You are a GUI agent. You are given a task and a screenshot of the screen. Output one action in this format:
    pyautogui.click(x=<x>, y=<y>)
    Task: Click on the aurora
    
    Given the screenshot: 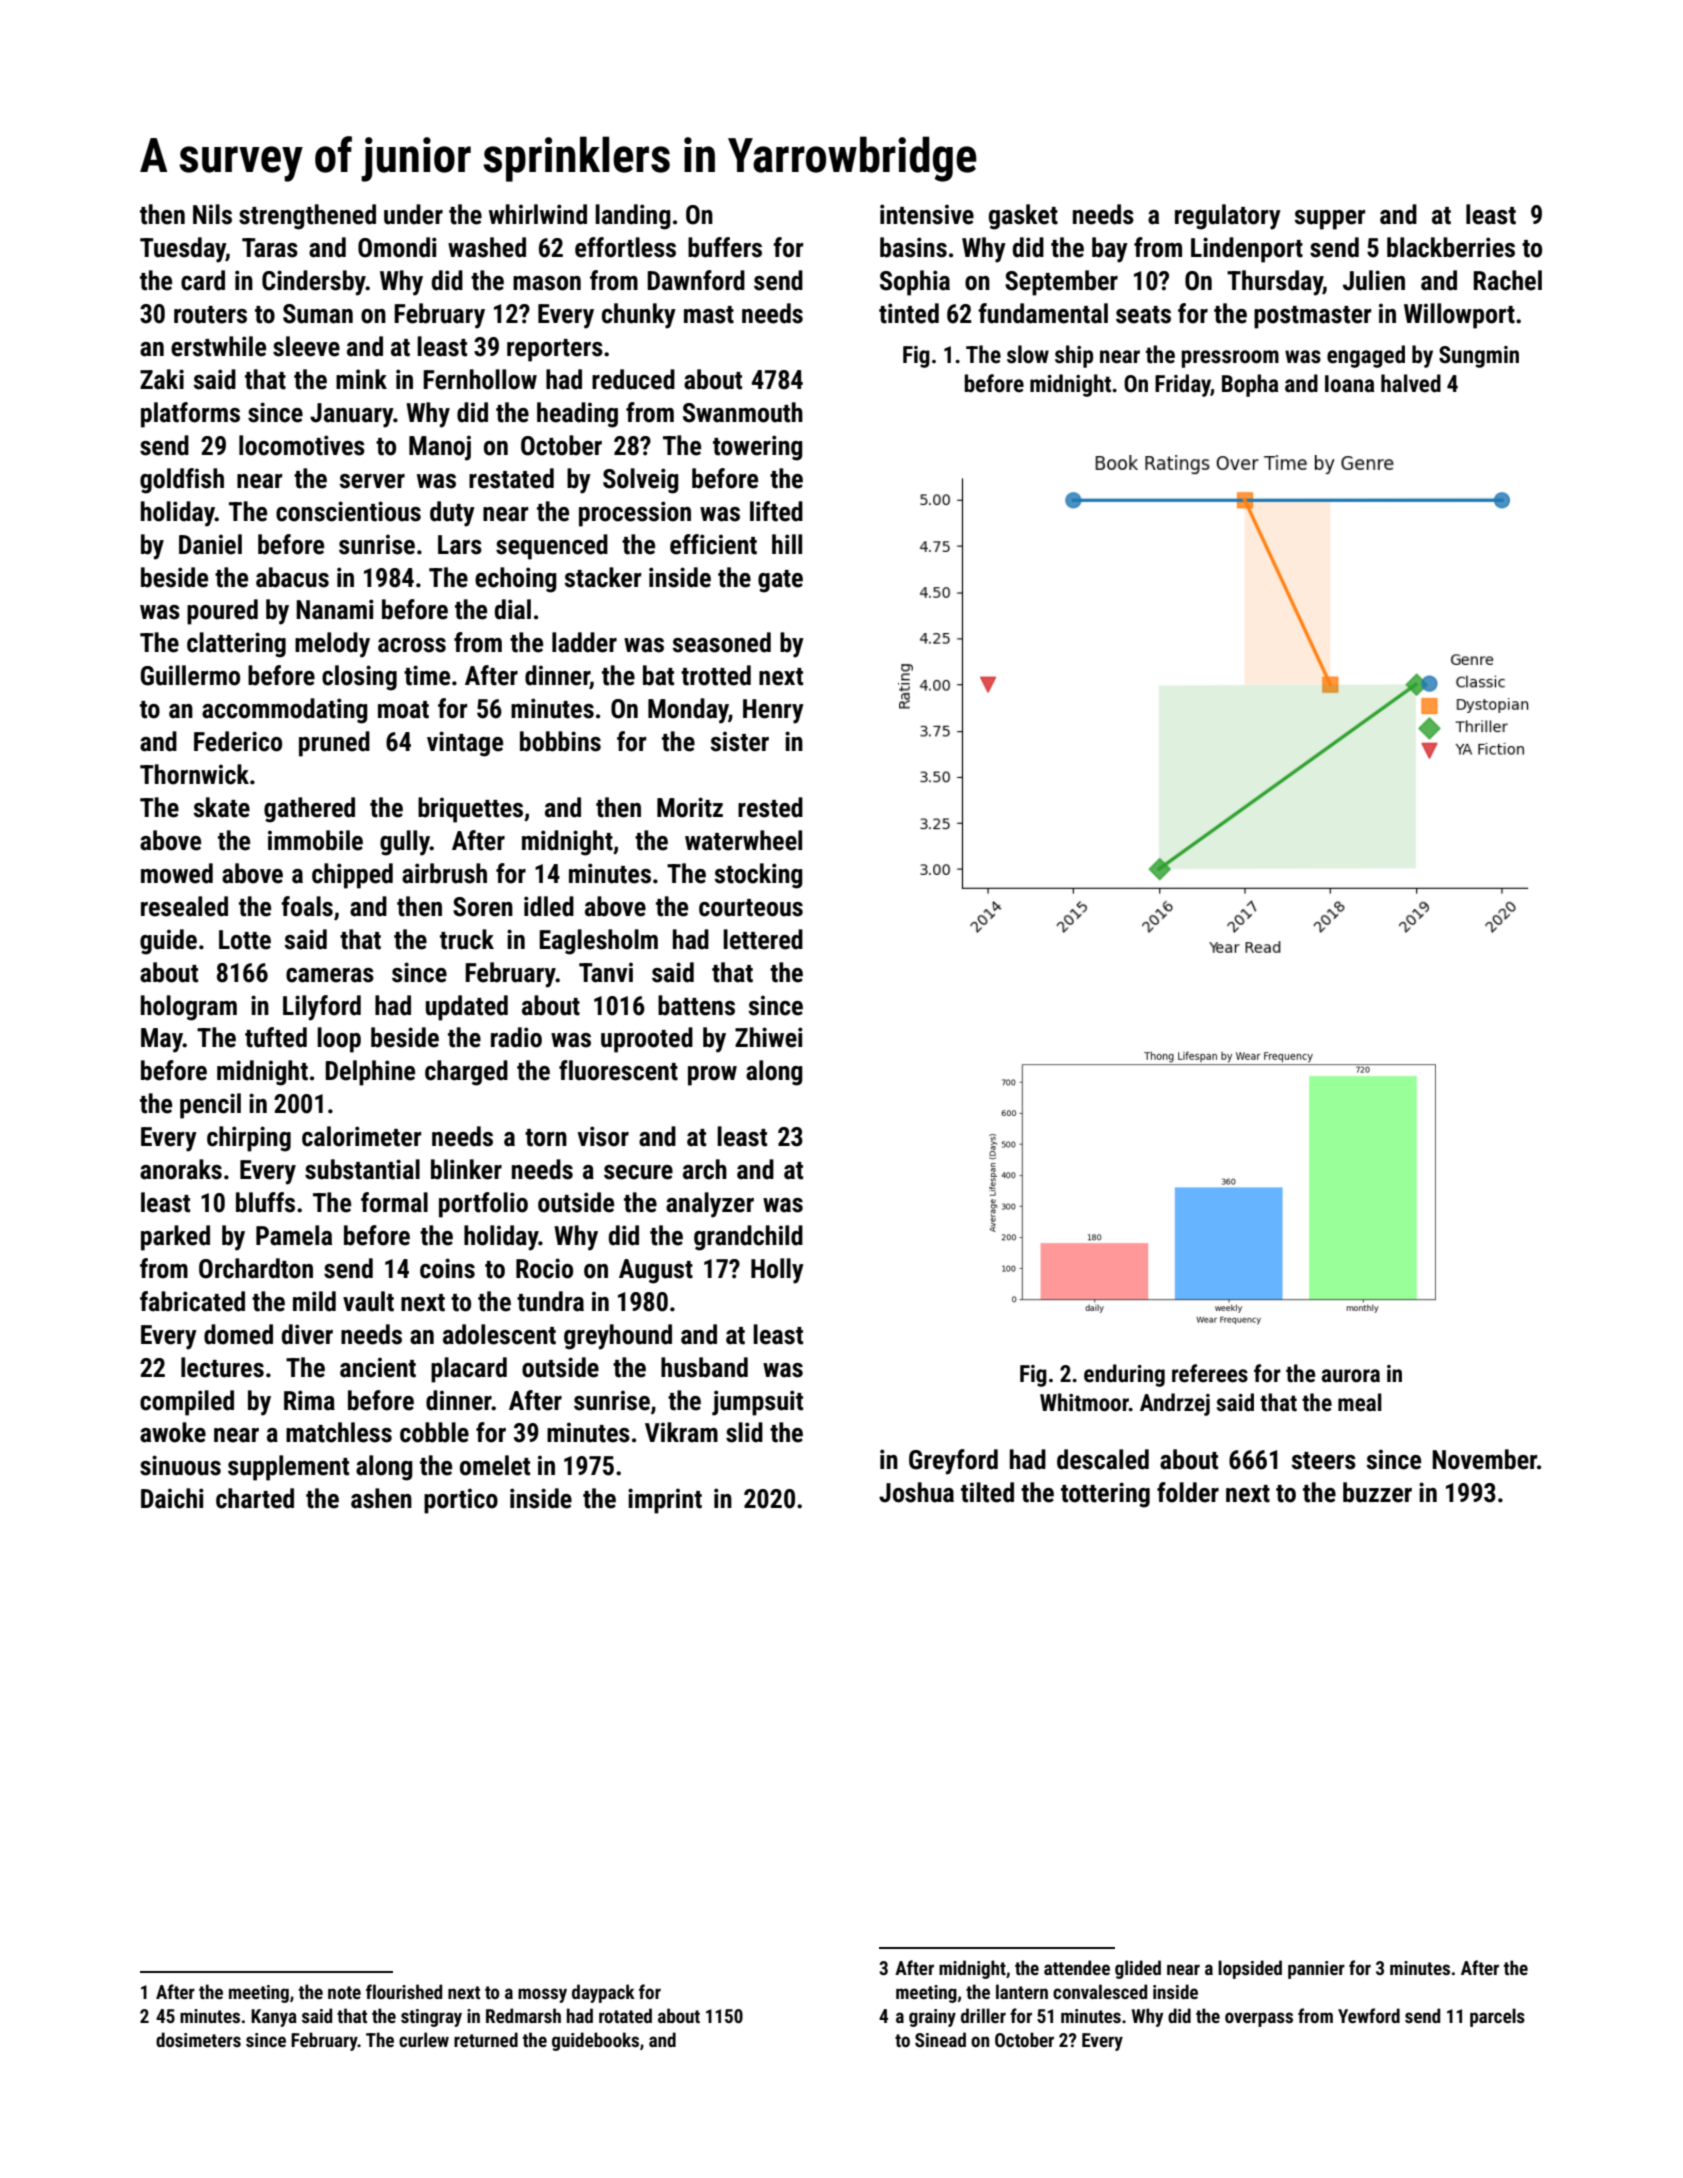 What is the action you would take?
    pyautogui.click(x=1351, y=1376)
